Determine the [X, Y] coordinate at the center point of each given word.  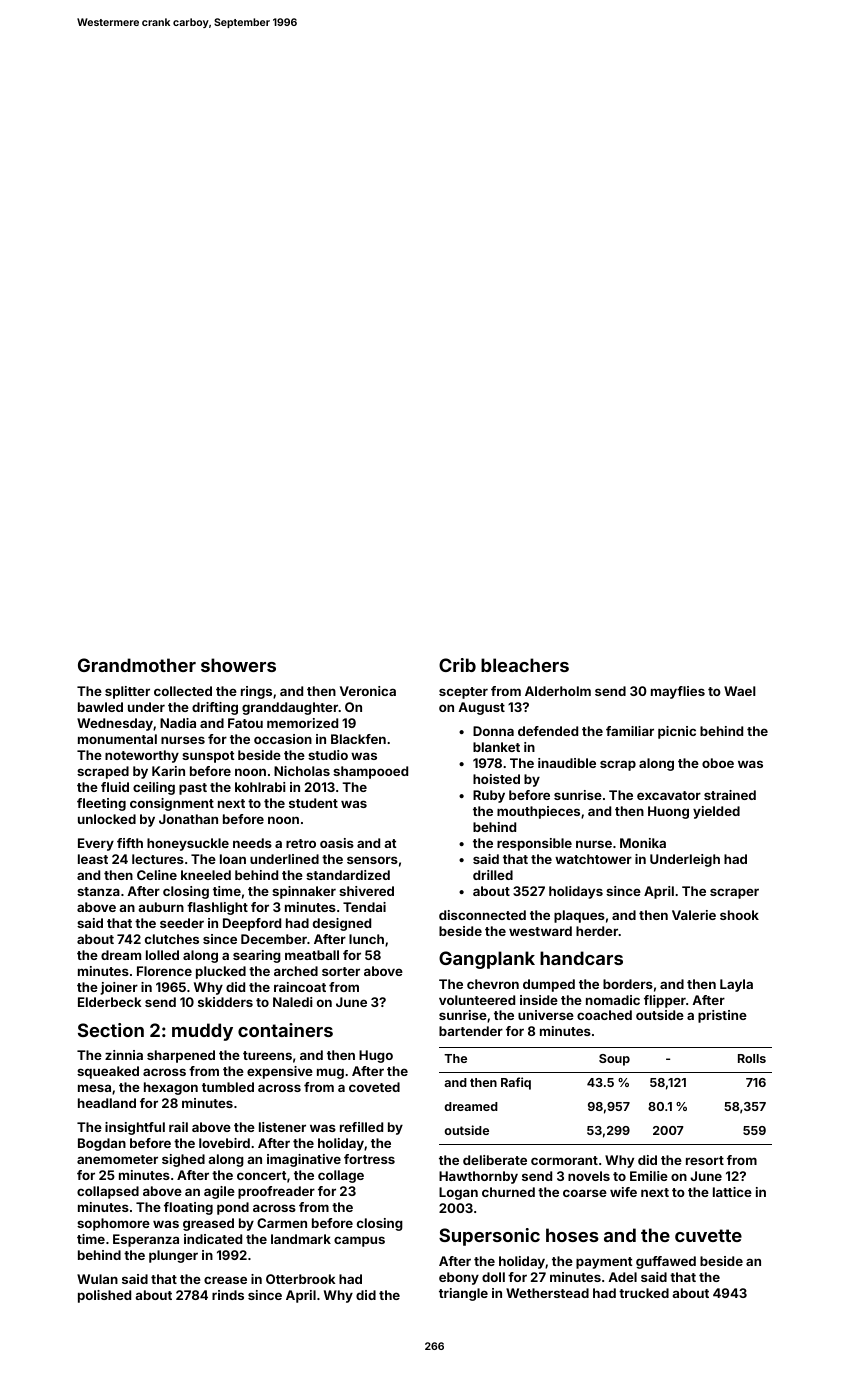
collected [183, 691]
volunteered [477, 1000]
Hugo [376, 1056]
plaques [579, 916]
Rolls [752, 1058]
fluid [115, 787]
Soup [614, 1060]
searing [257, 956]
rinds [228, 1295]
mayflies [678, 692]
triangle [463, 1294]
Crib [457, 665]
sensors [372, 860]
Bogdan [102, 1144]
